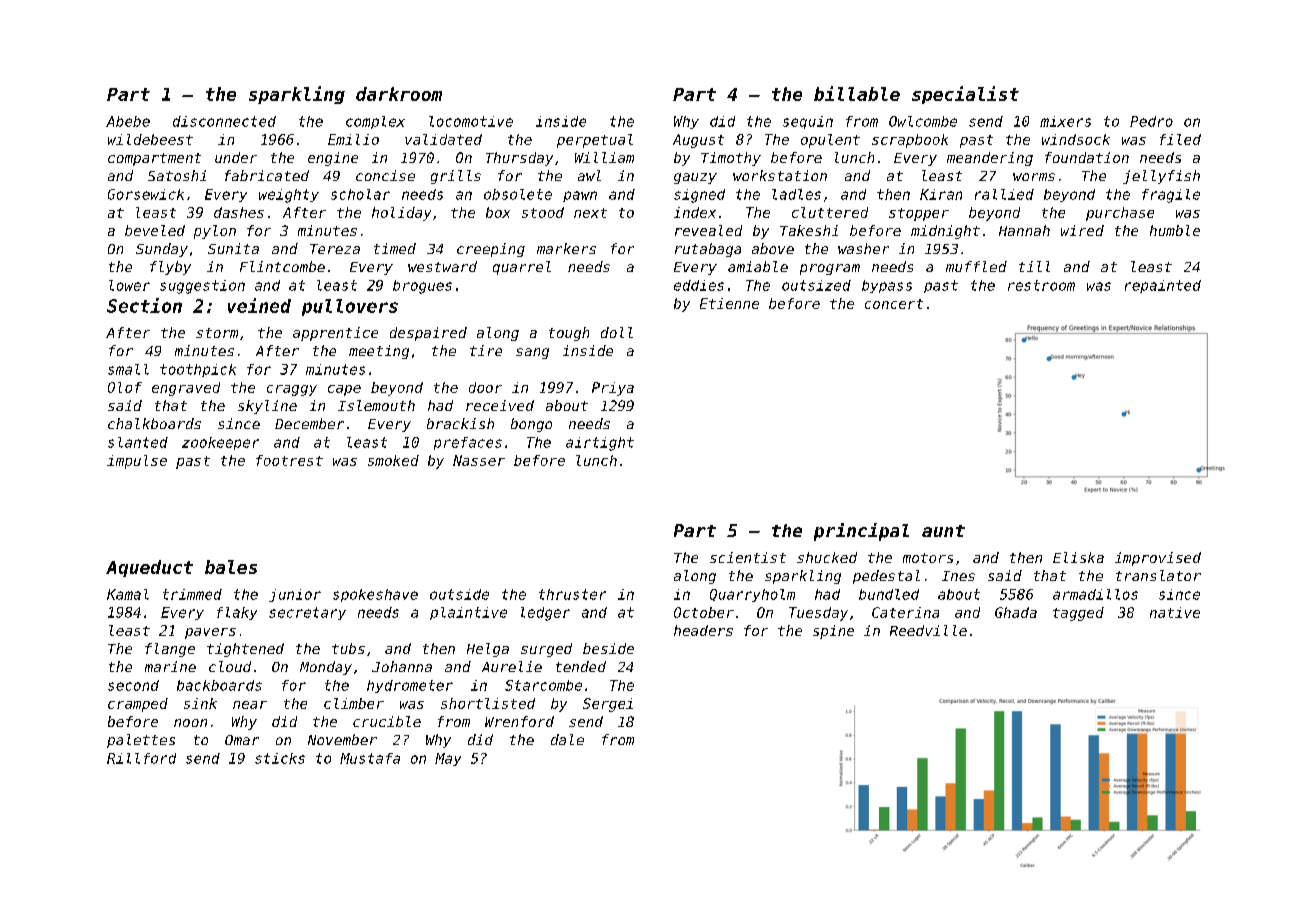 This screenshot has height=924, width=1308. Describe the element at coordinates (224, 121) in the screenshot. I see `disconnected` at that location.
